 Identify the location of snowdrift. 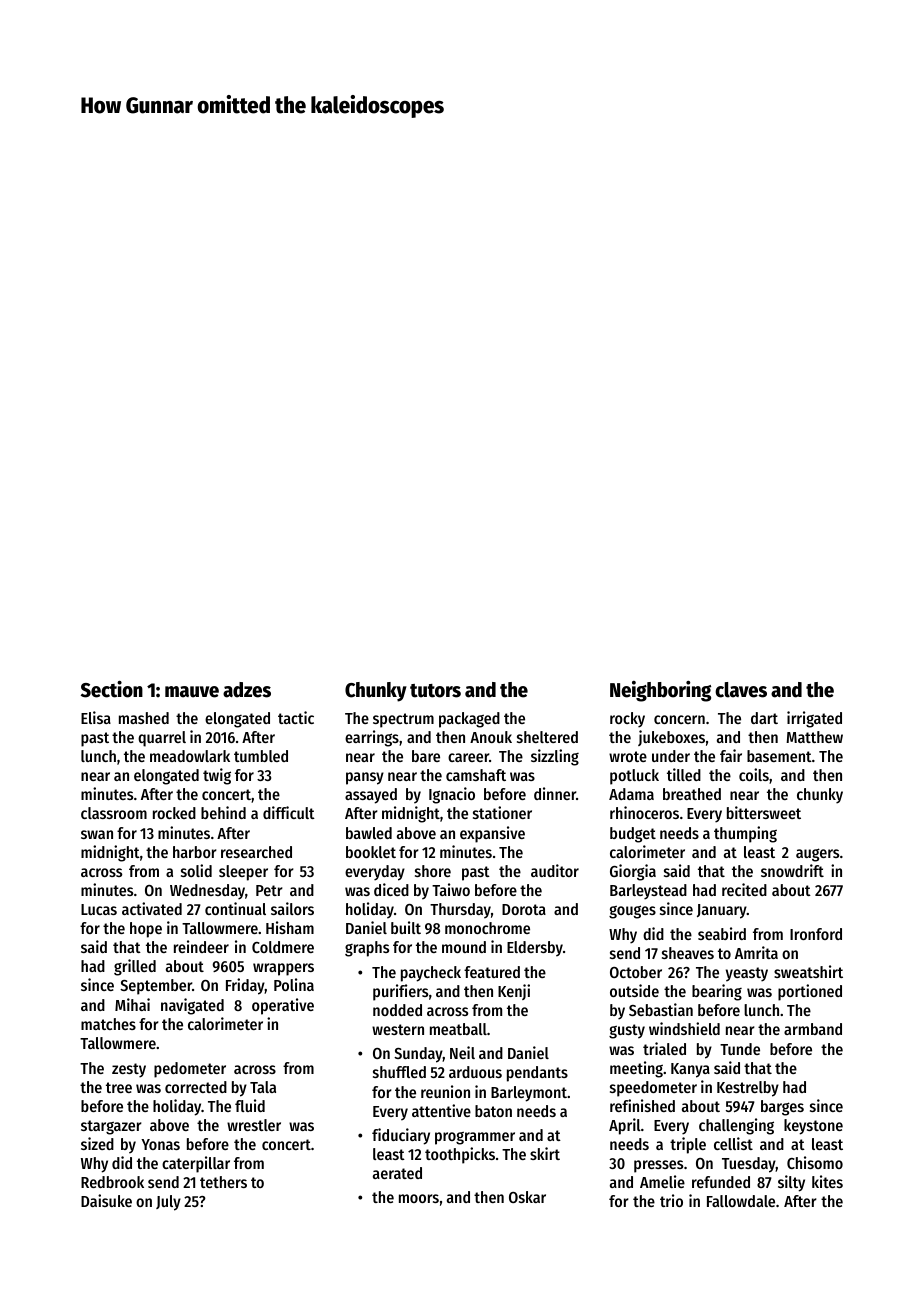
(792, 870).
